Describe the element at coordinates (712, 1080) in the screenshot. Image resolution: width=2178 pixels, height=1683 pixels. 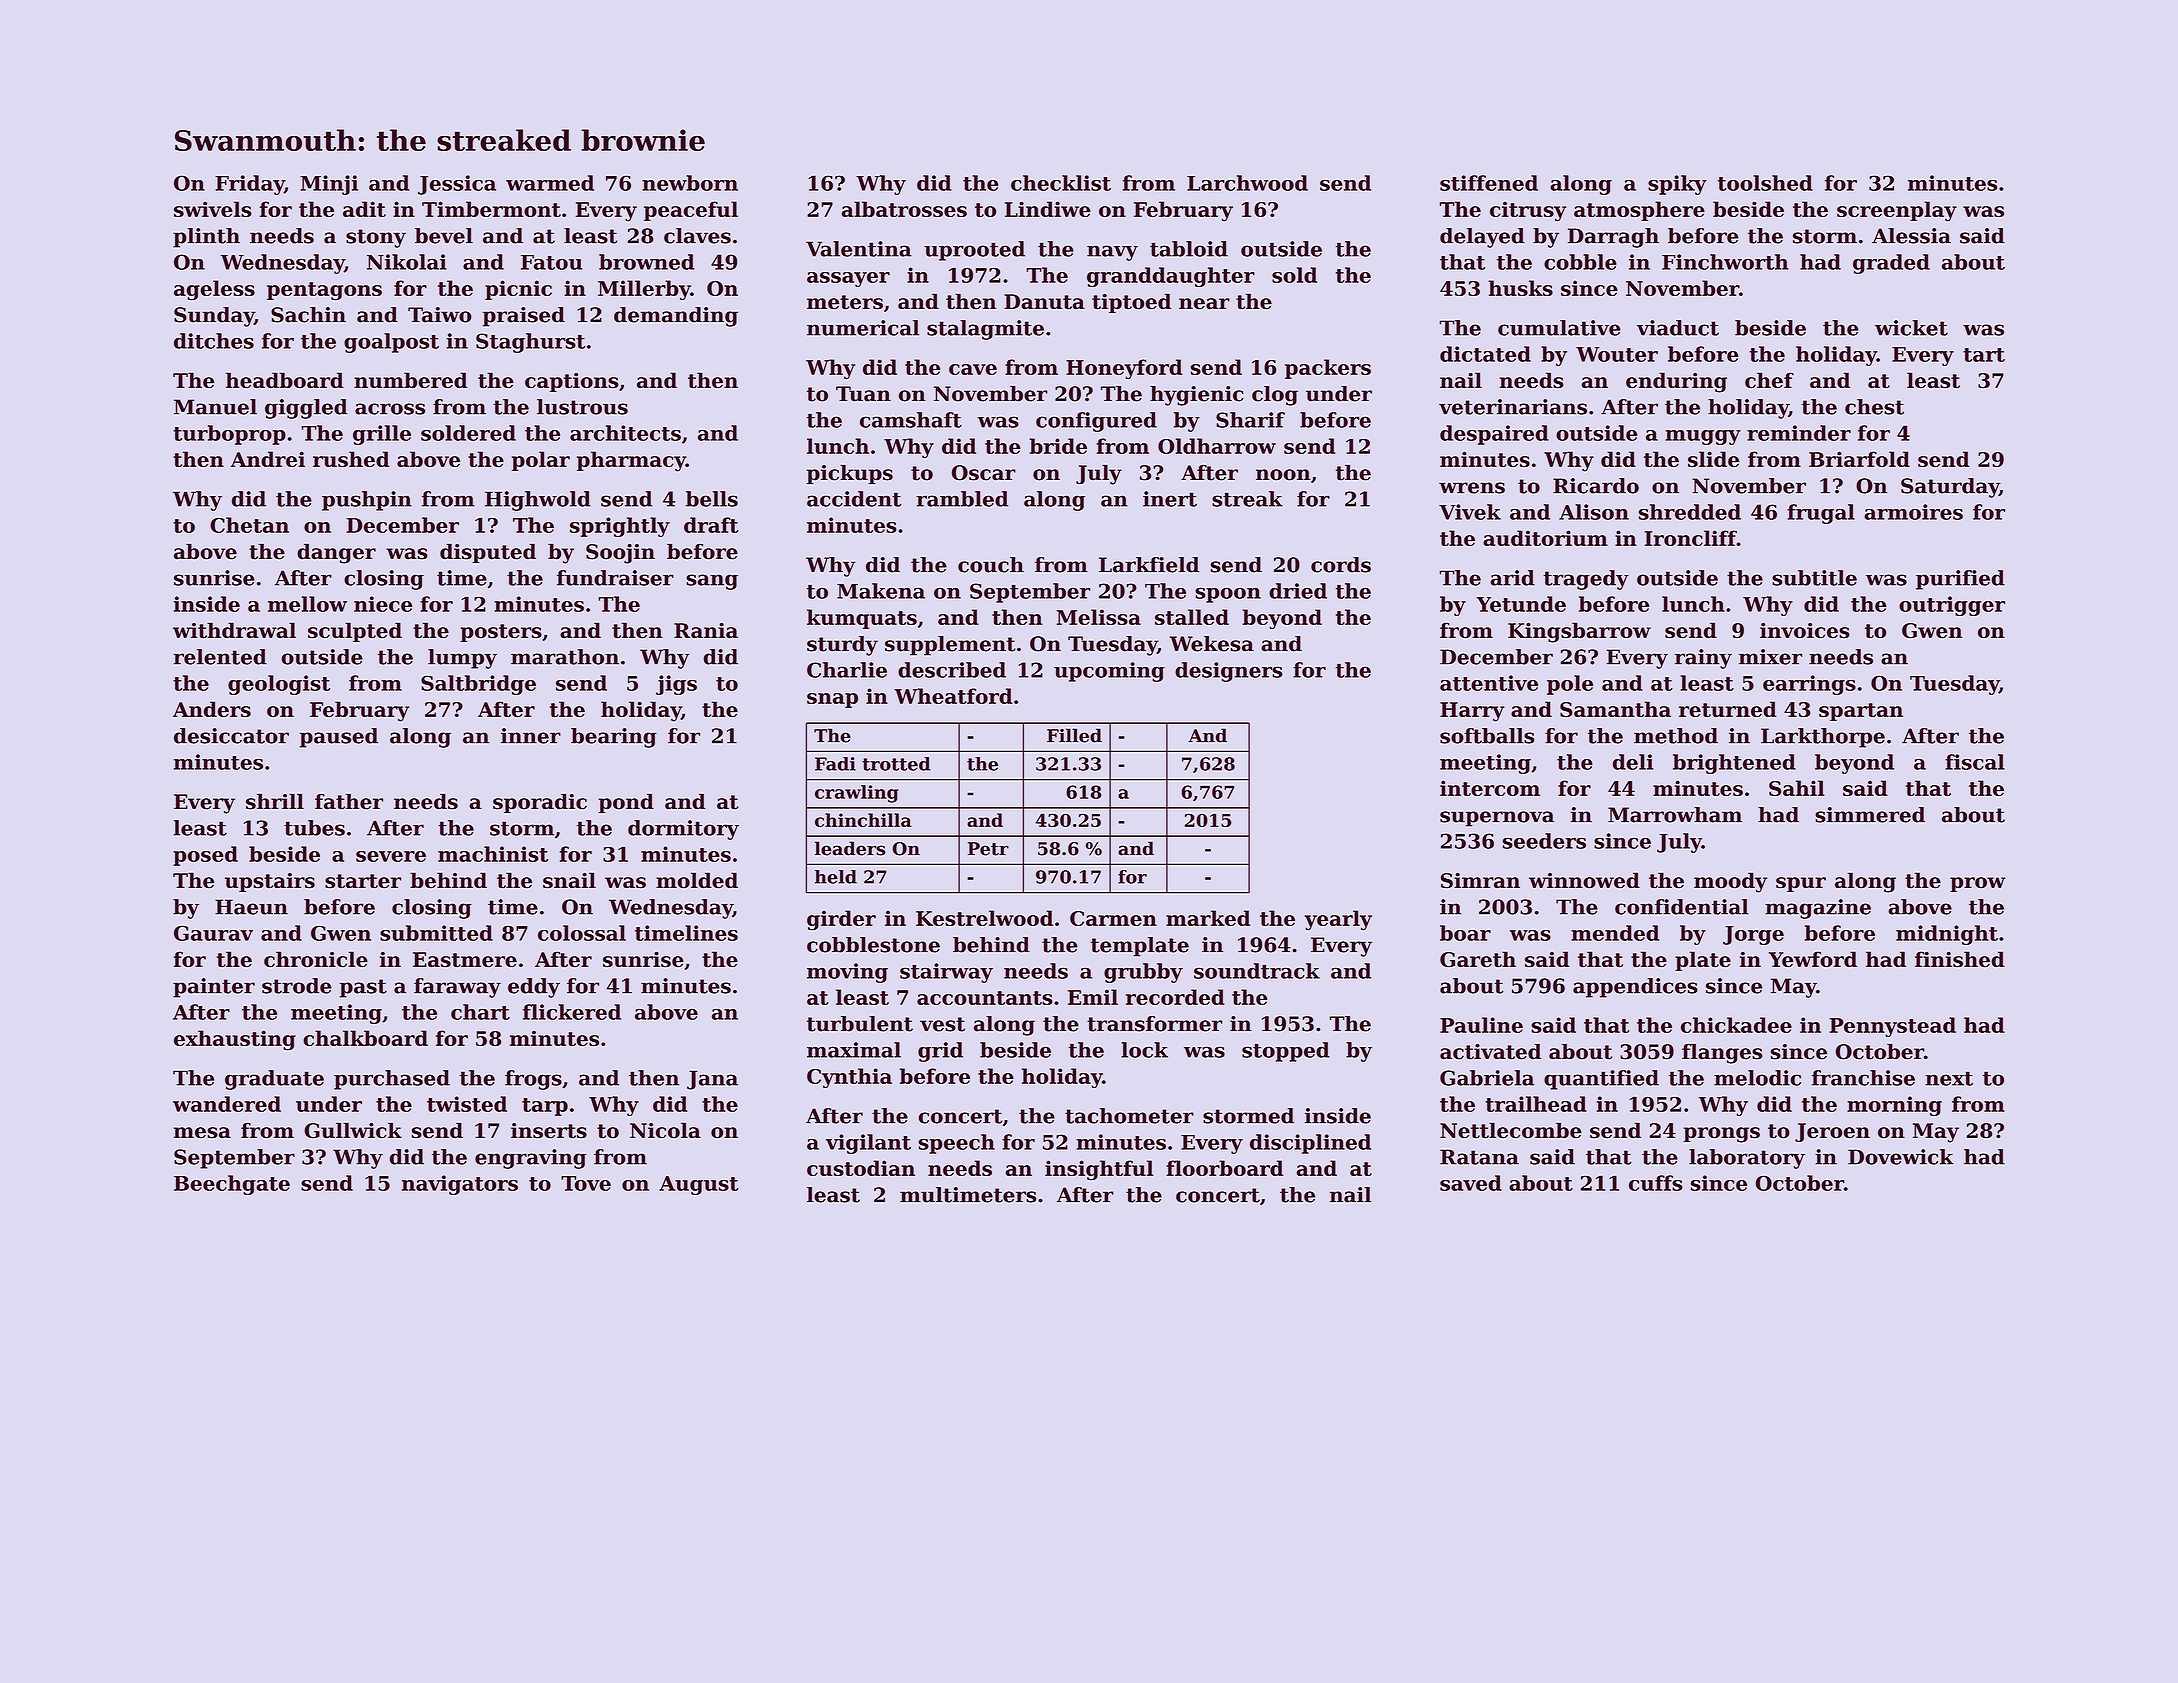
I see `Jana` at that location.
